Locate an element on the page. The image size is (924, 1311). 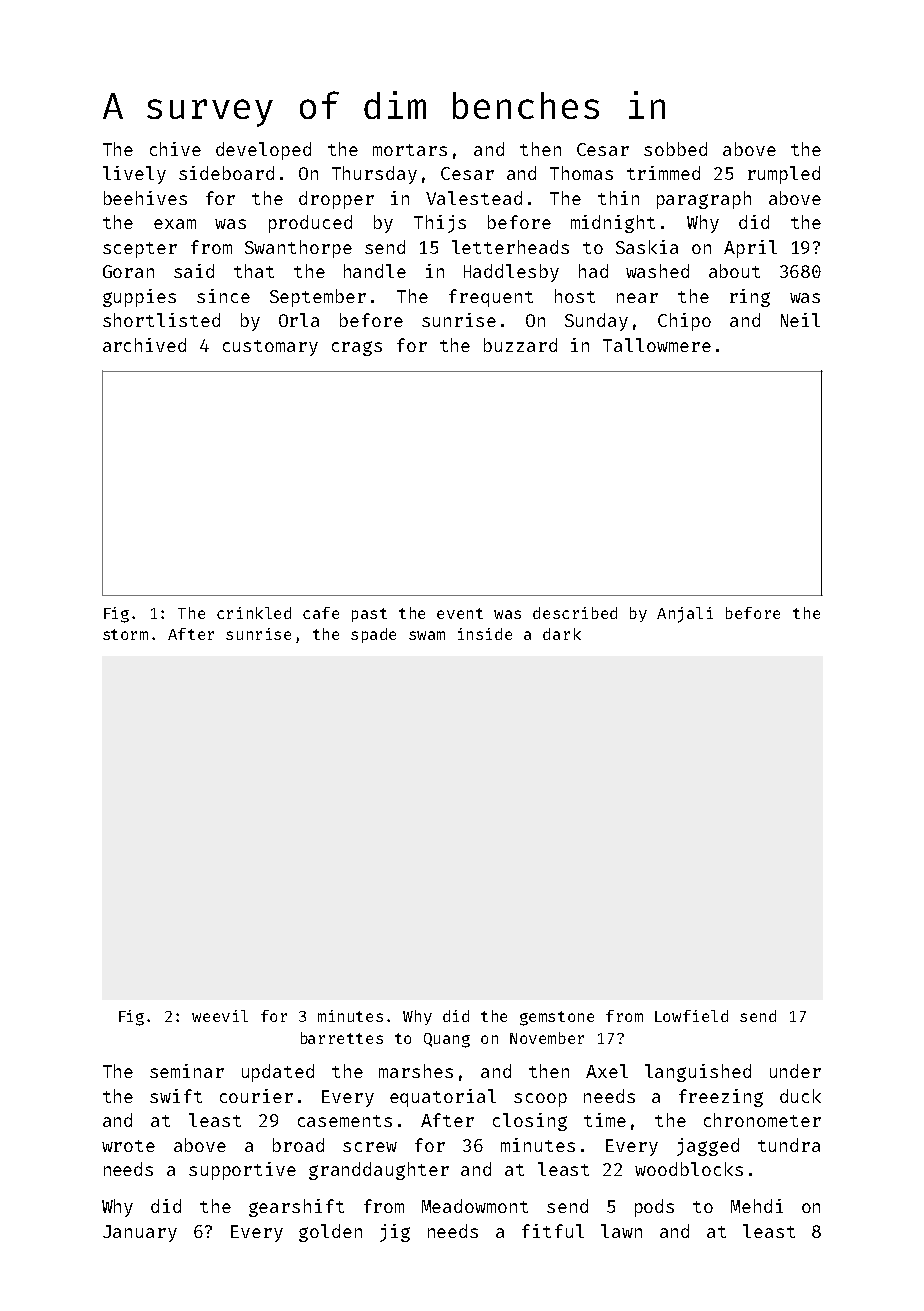
Thijs is located at coordinates (440, 224).
